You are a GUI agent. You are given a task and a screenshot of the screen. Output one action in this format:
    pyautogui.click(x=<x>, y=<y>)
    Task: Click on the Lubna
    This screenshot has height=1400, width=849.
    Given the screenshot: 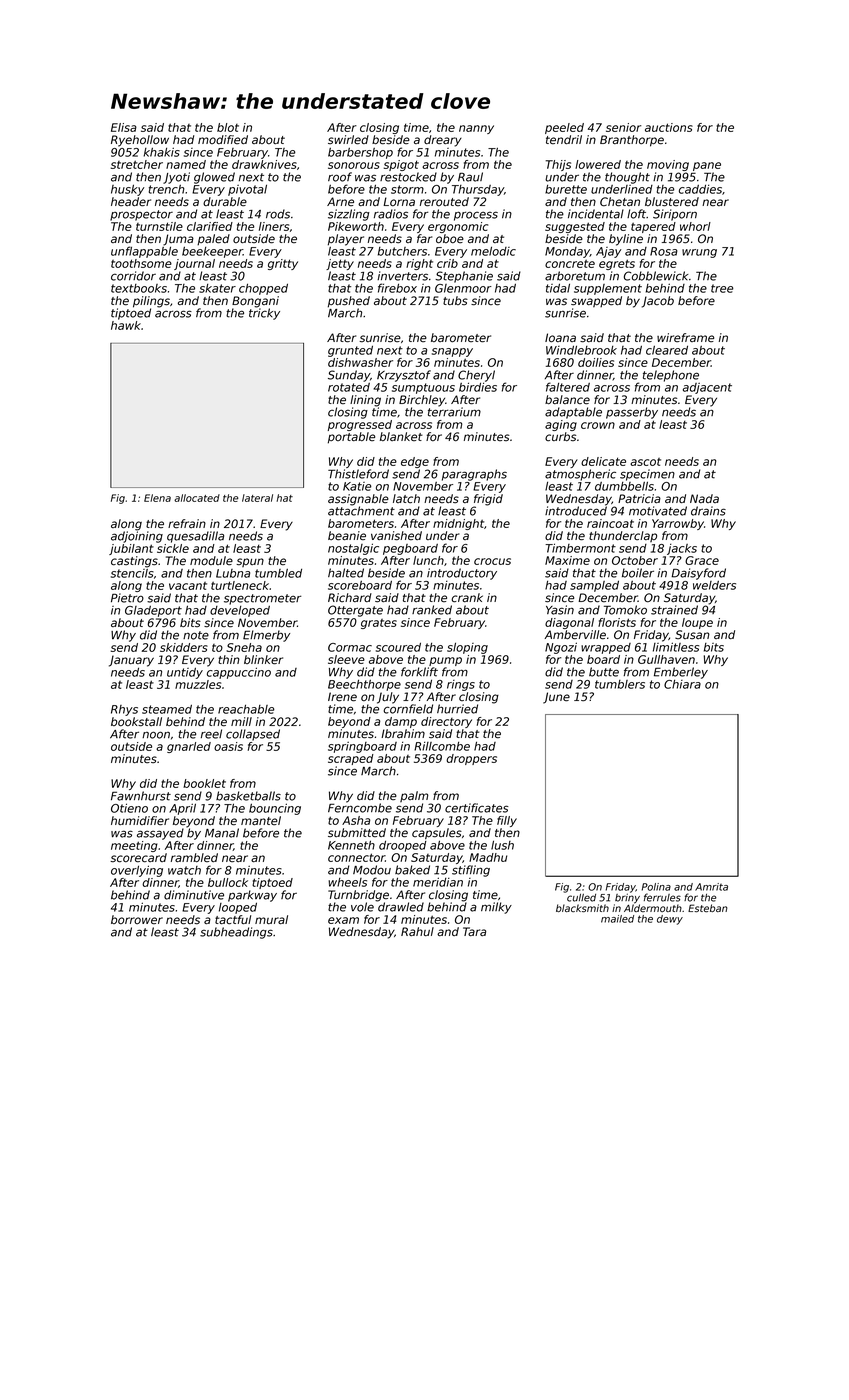 What is the action you would take?
    pyautogui.click(x=233, y=573)
